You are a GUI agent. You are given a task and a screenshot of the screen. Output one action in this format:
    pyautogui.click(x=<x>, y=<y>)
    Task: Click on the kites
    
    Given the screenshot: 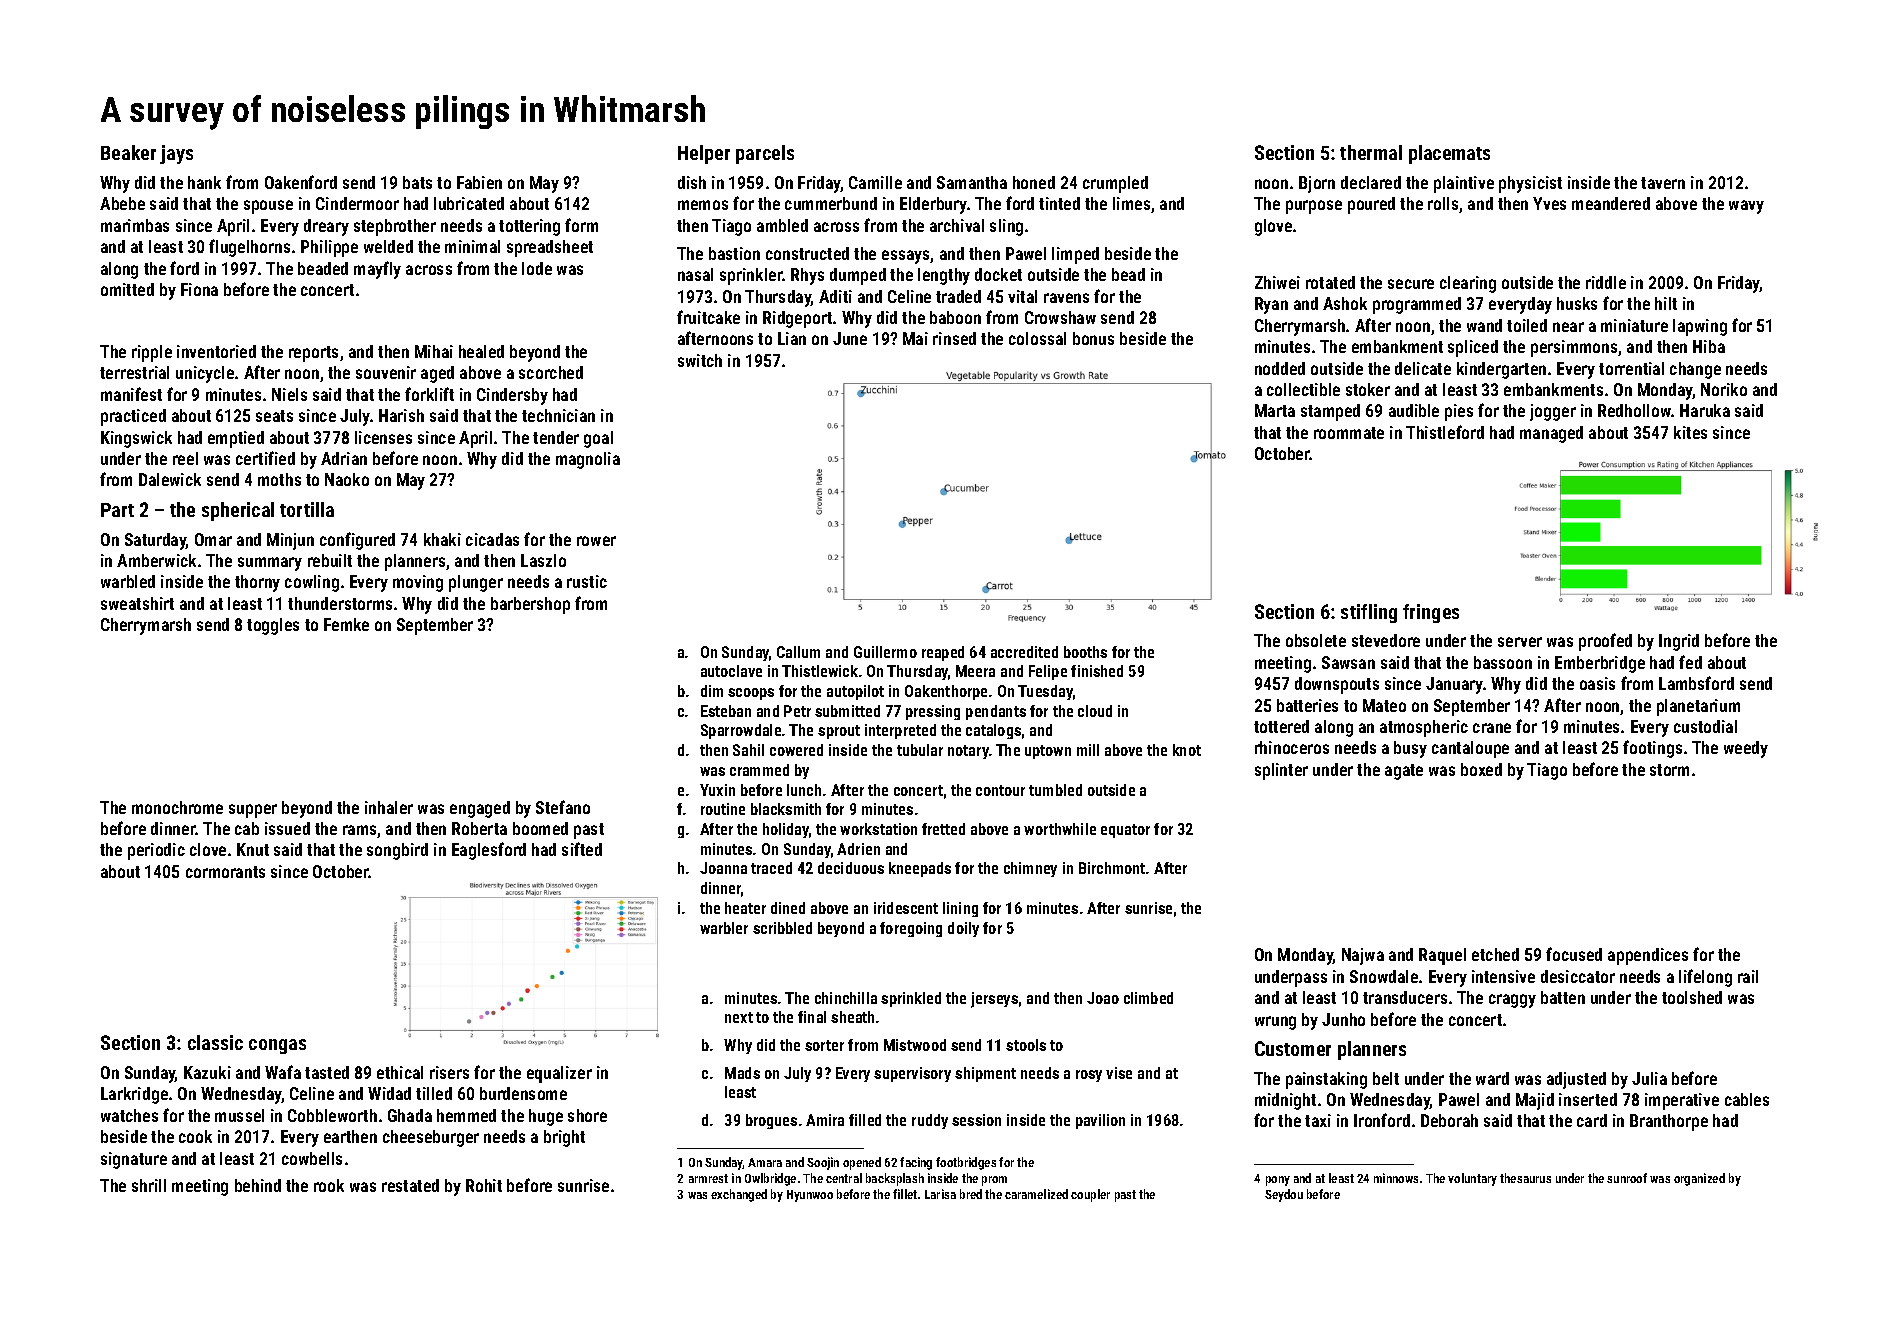 What is the action you would take?
    pyautogui.click(x=1690, y=432)
